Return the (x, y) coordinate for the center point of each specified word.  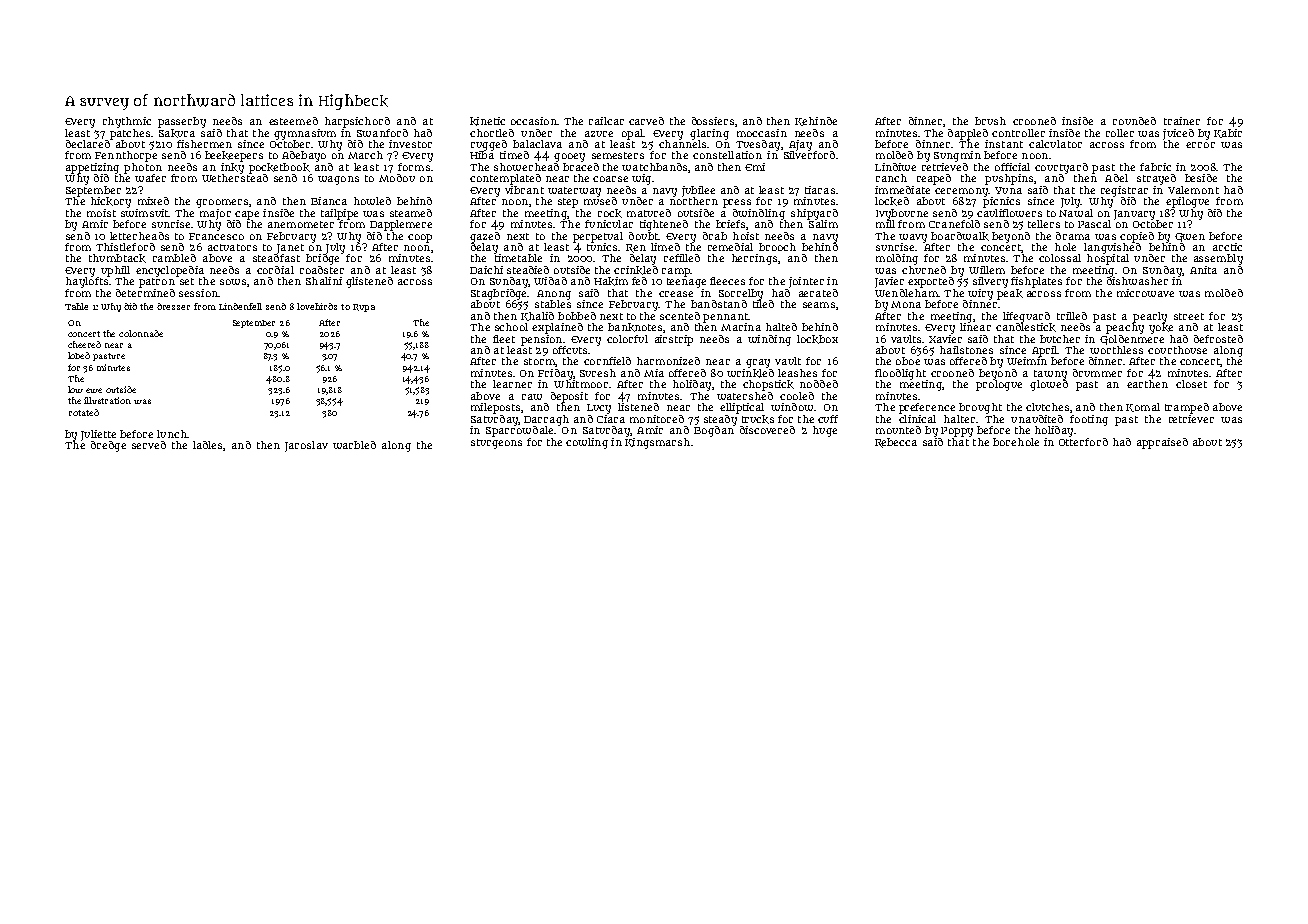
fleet (504, 339)
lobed (79, 355)
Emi (755, 167)
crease (676, 294)
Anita (1203, 270)
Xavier (945, 339)
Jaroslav (306, 446)
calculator (1055, 144)
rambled (174, 258)
